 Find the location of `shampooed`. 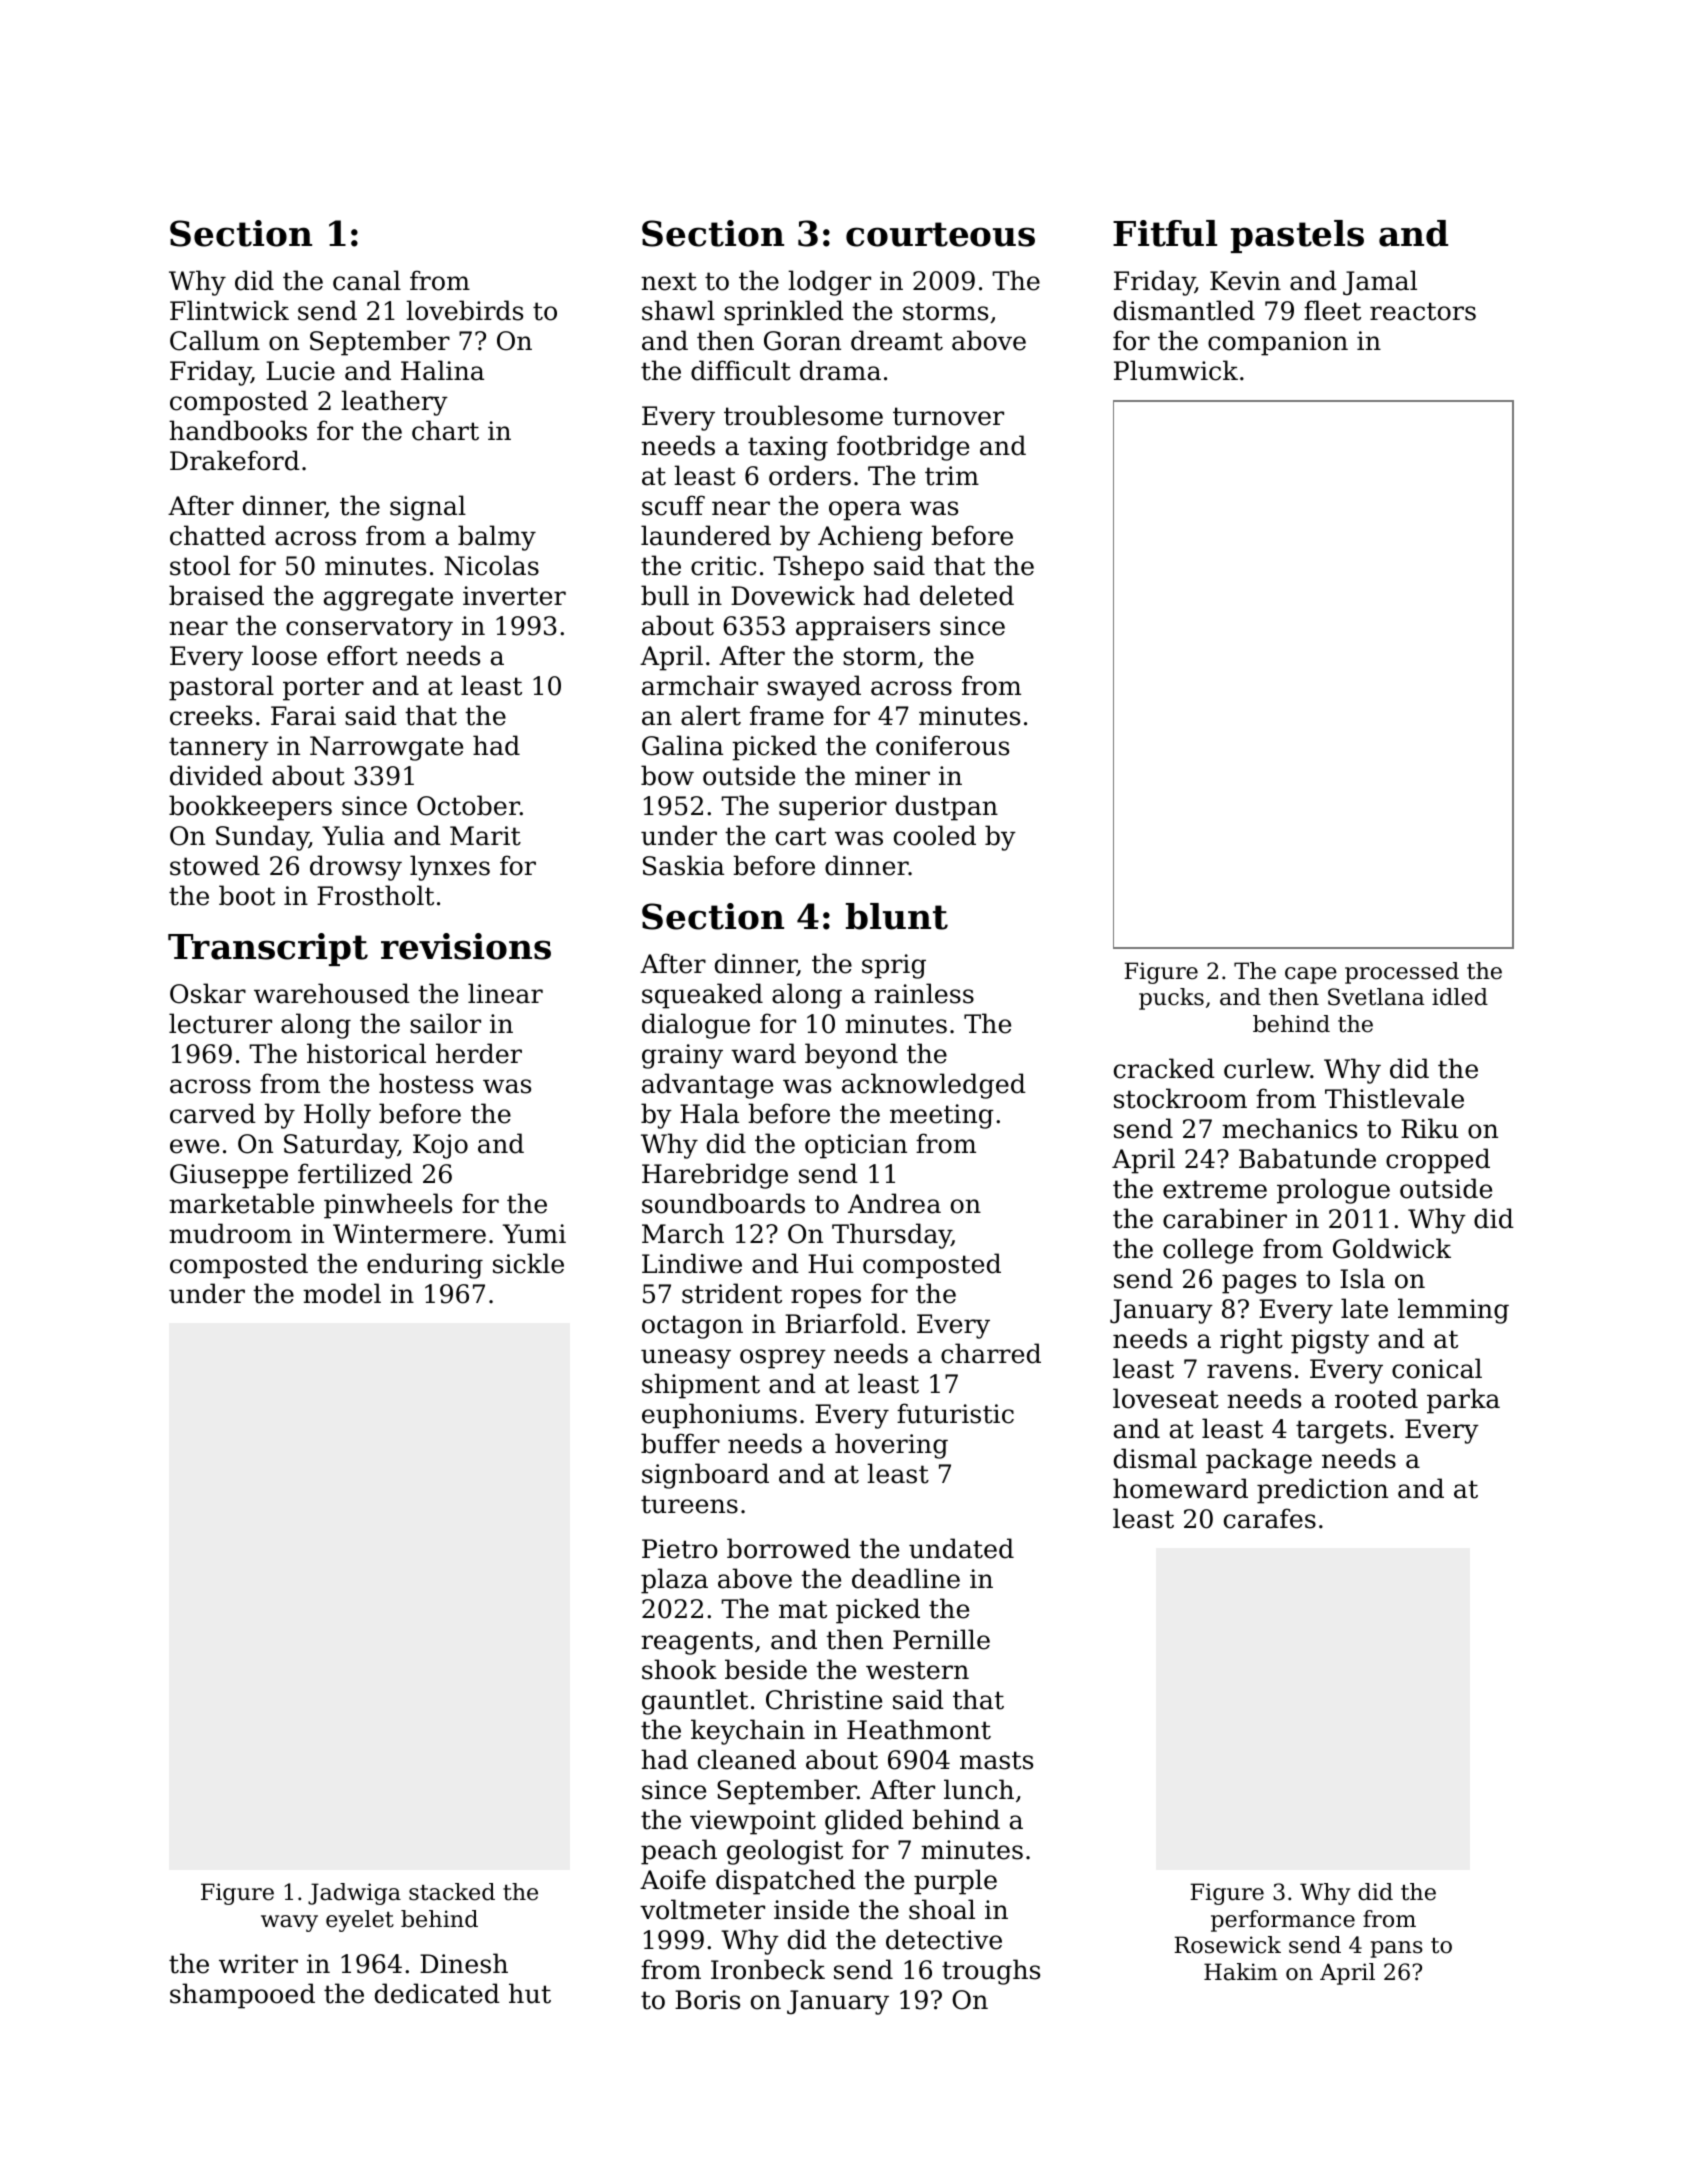

shampooed is located at coordinates (242, 1996).
